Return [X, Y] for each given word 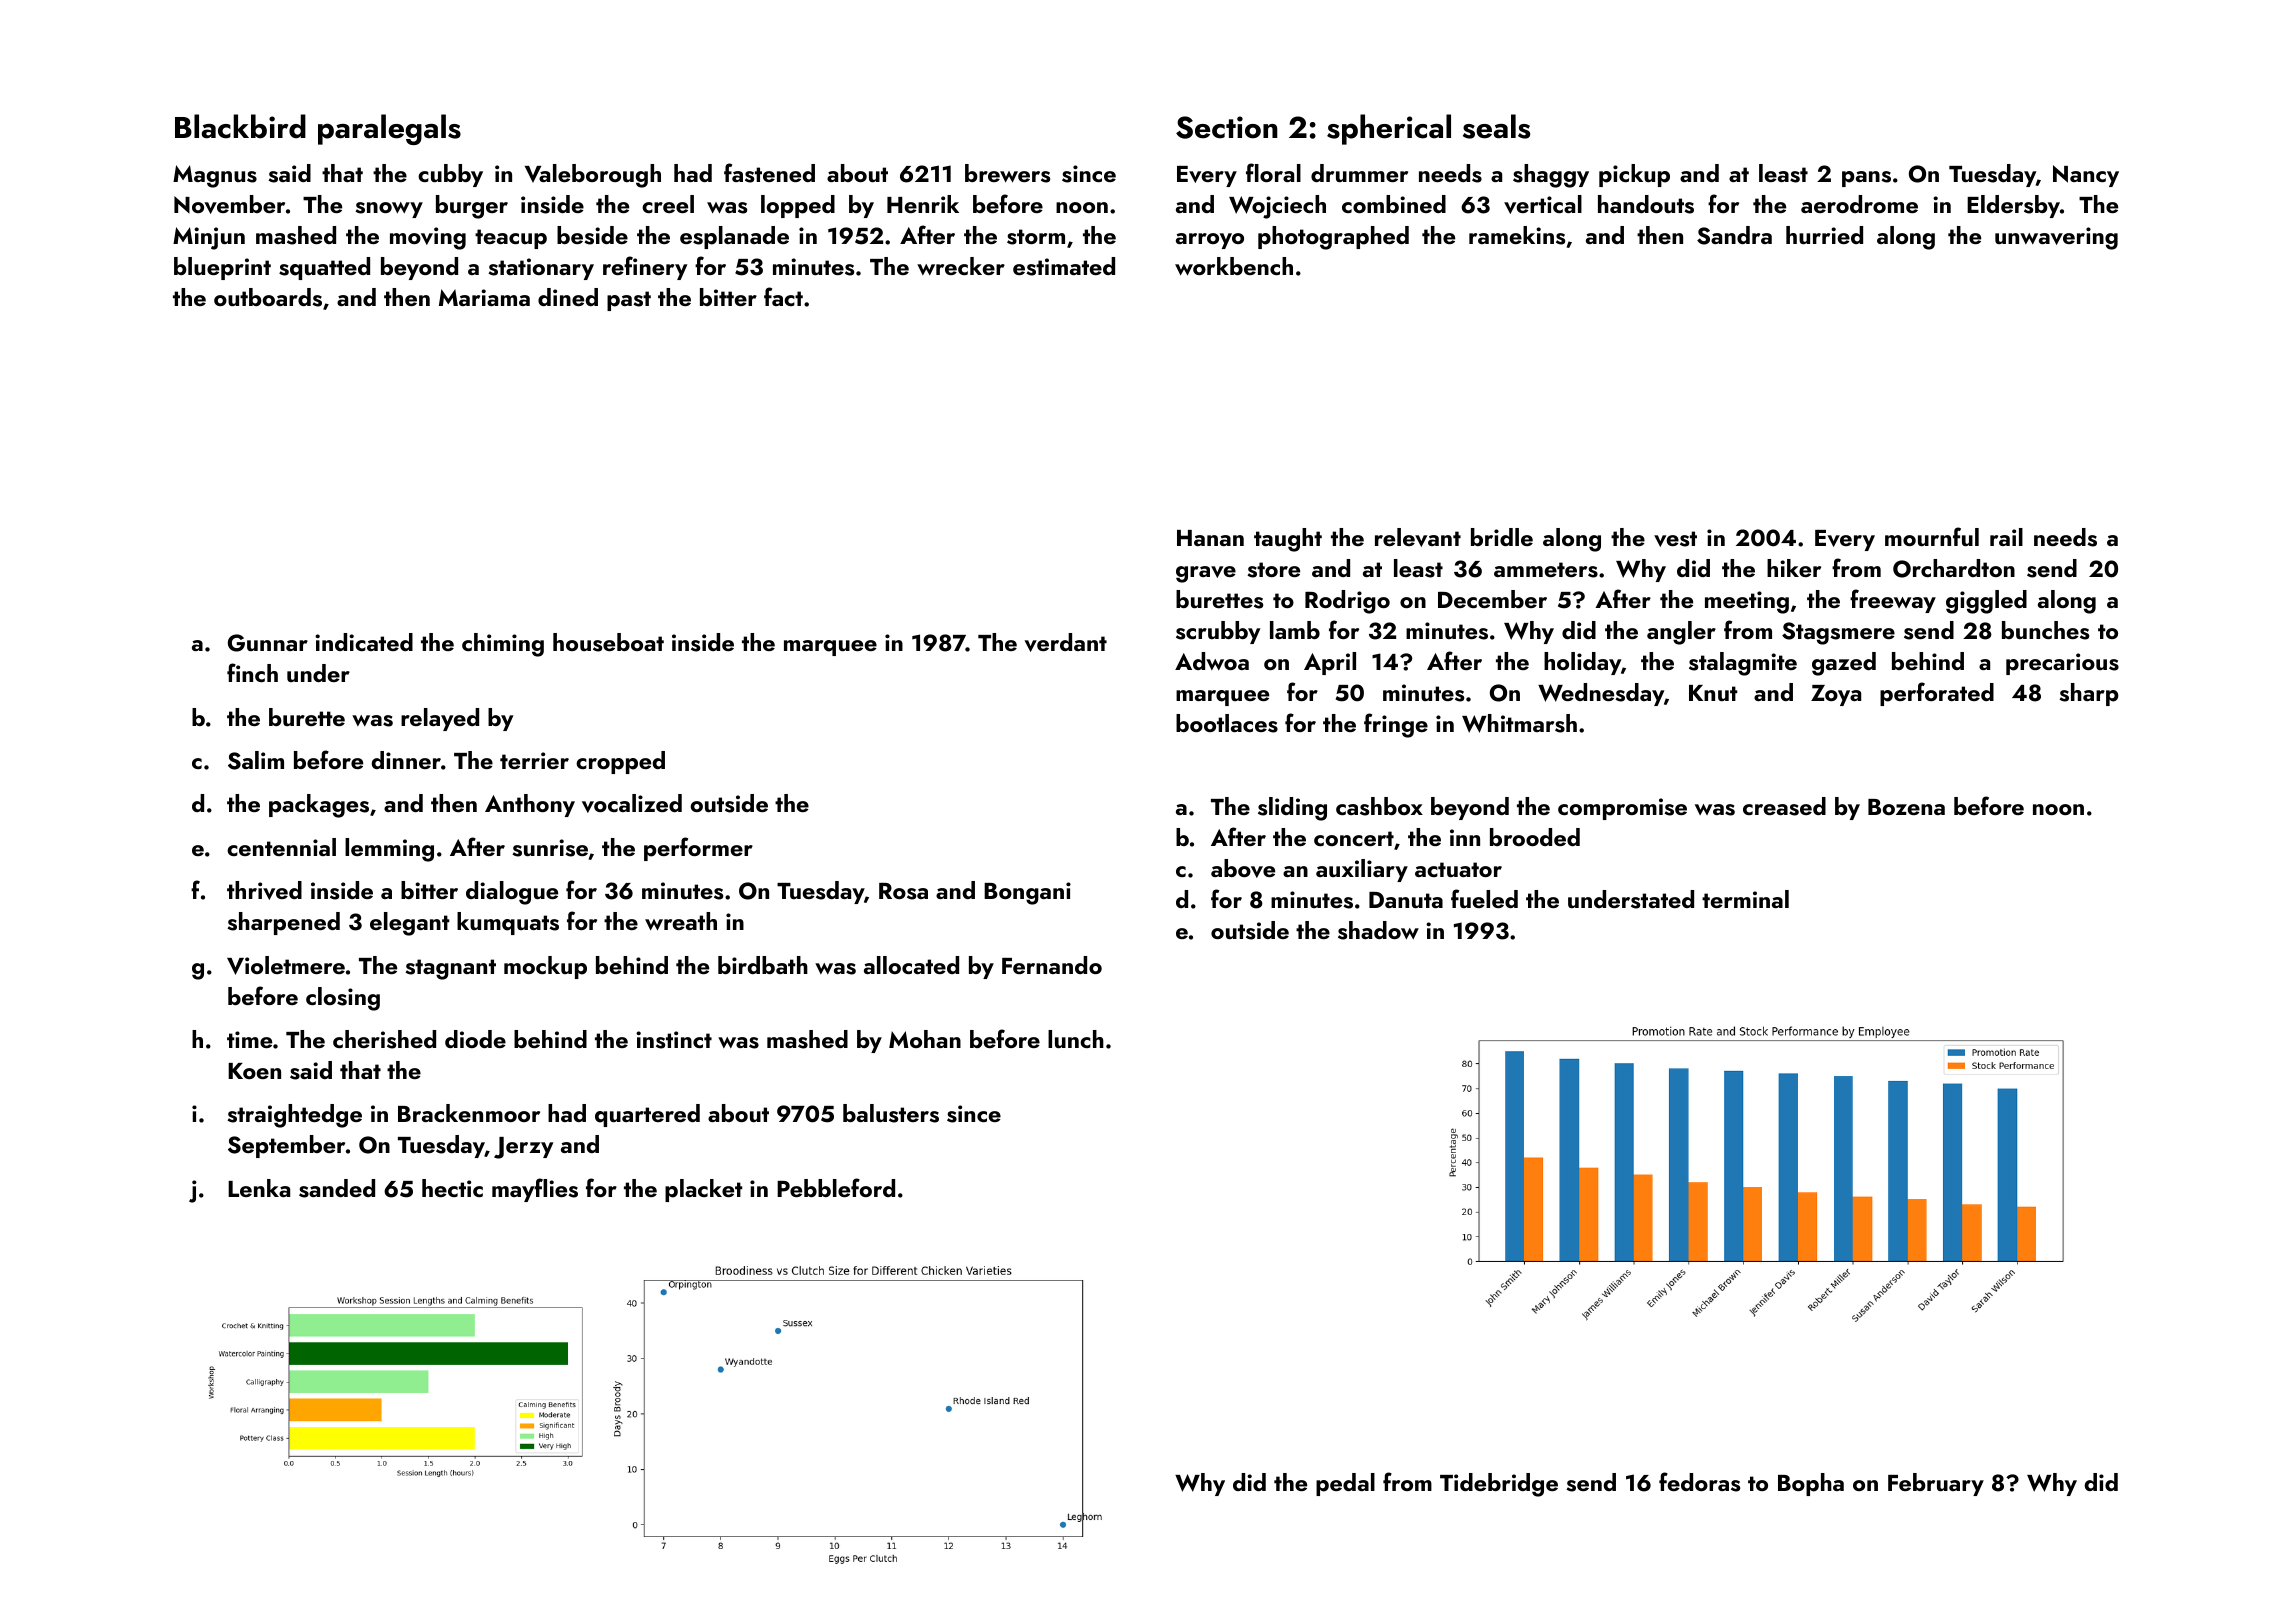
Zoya [1836, 695]
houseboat [608, 642]
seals [1496, 126]
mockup [545, 967]
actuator [1458, 869]
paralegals [389, 129]
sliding [1292, 809]
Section [1227, 127]
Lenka [259, 1188]
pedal [1345, 1484]
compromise [1622, 809]
